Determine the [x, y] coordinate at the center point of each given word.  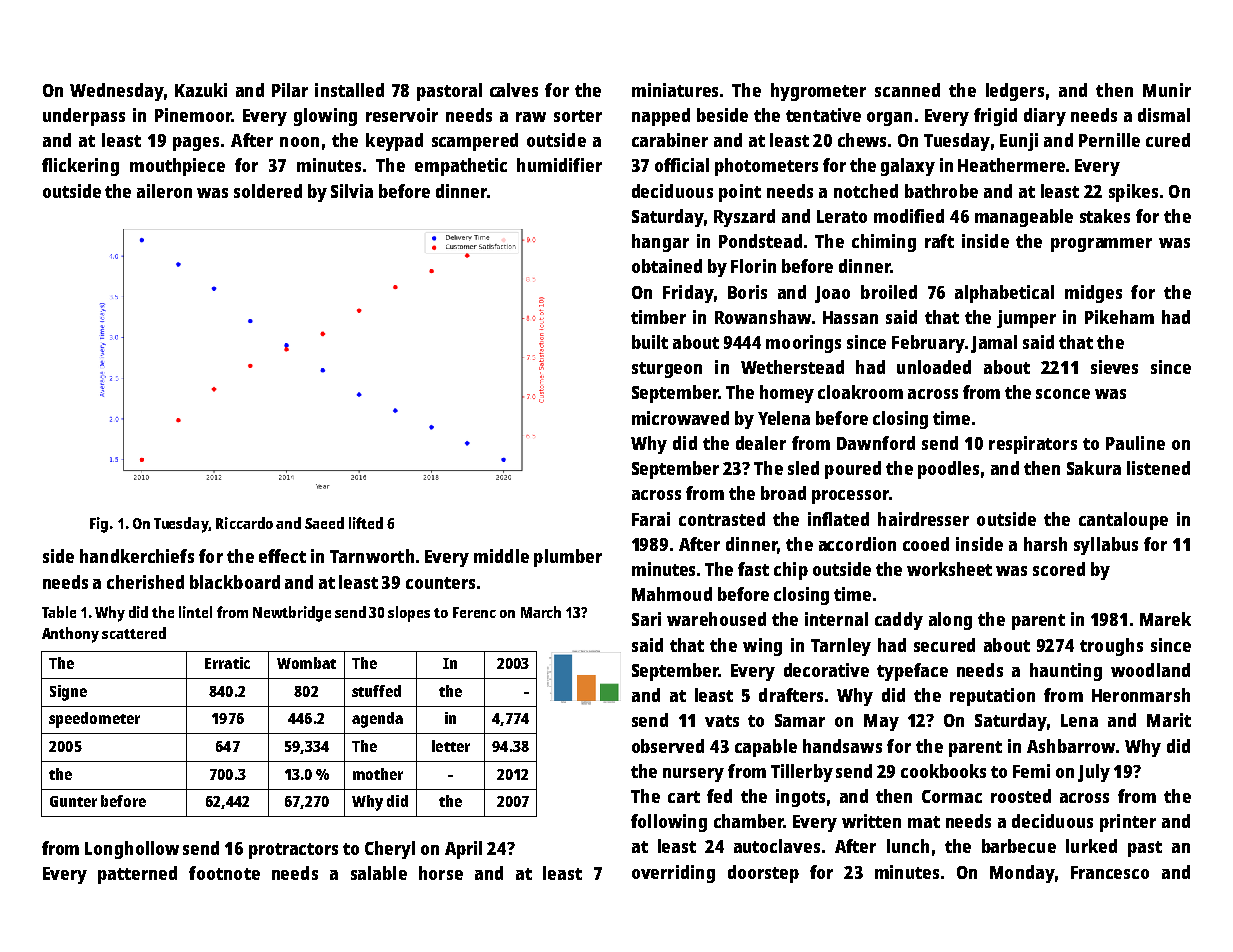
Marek [1165, 619]
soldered [268, 191]
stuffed [376, 691]
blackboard [235, 582]
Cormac [952, 796]
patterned [137, 875]
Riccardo [244, 523]
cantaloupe [1123, 521]
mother [378, 774]
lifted [366, 523]
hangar [660, 243]
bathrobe [941, 191]
